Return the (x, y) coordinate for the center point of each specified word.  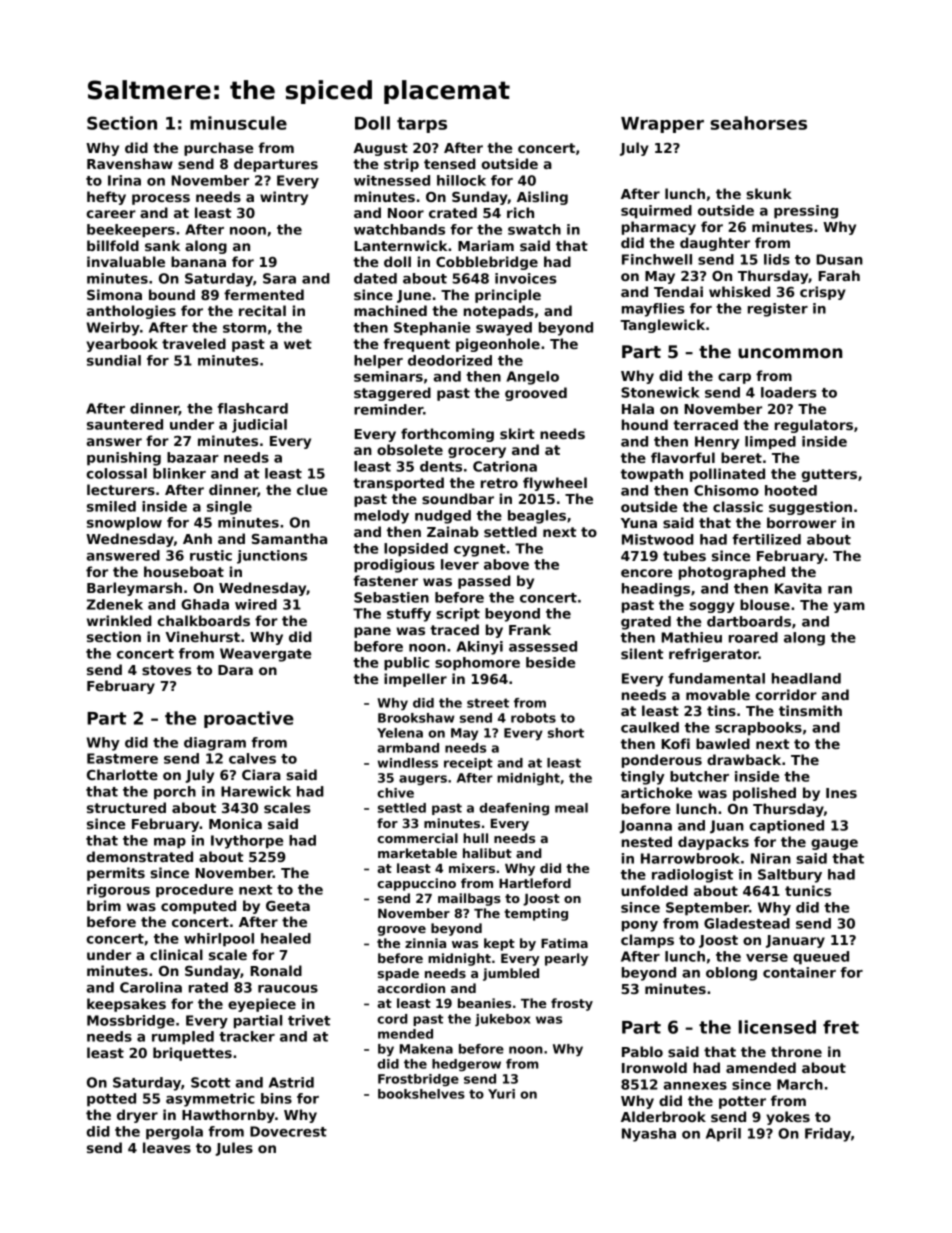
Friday (828, 1135)
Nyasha (649, 1135)
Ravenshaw (130, 163)
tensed (450, 163)
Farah (839, 275)
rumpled (183, 1038)
